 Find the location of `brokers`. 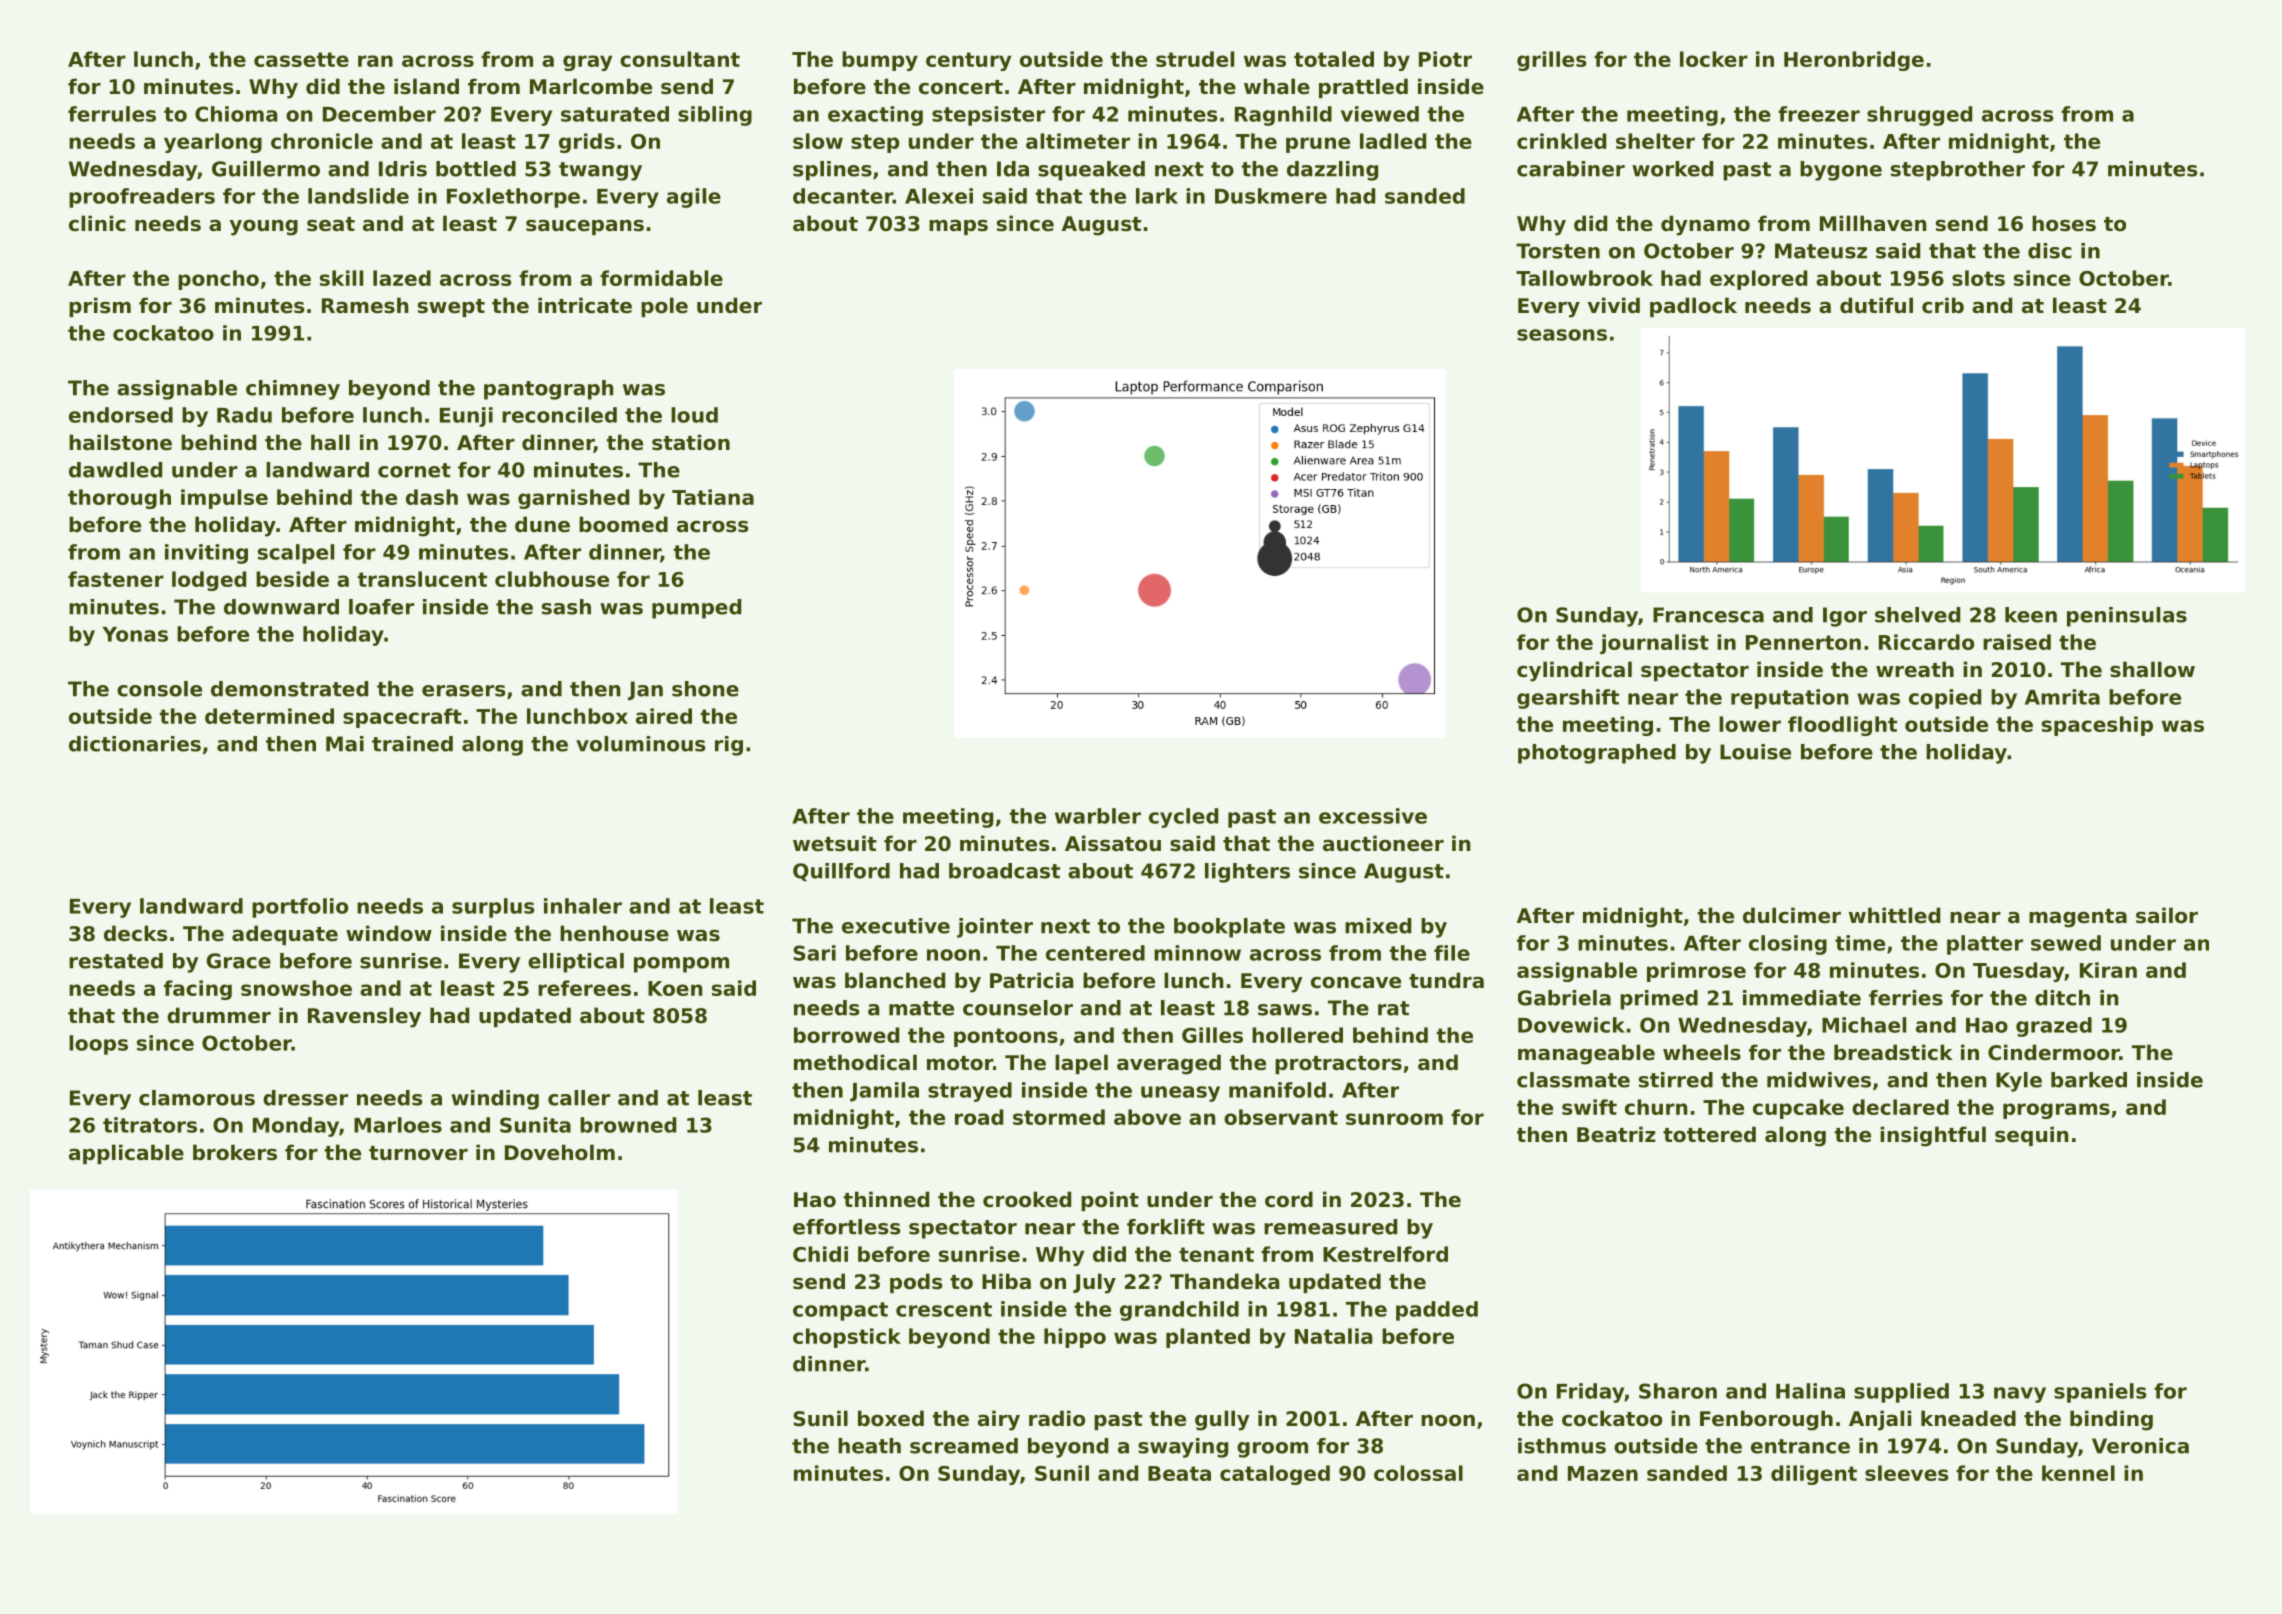

brokers is located at coordinates (235, 1152).
